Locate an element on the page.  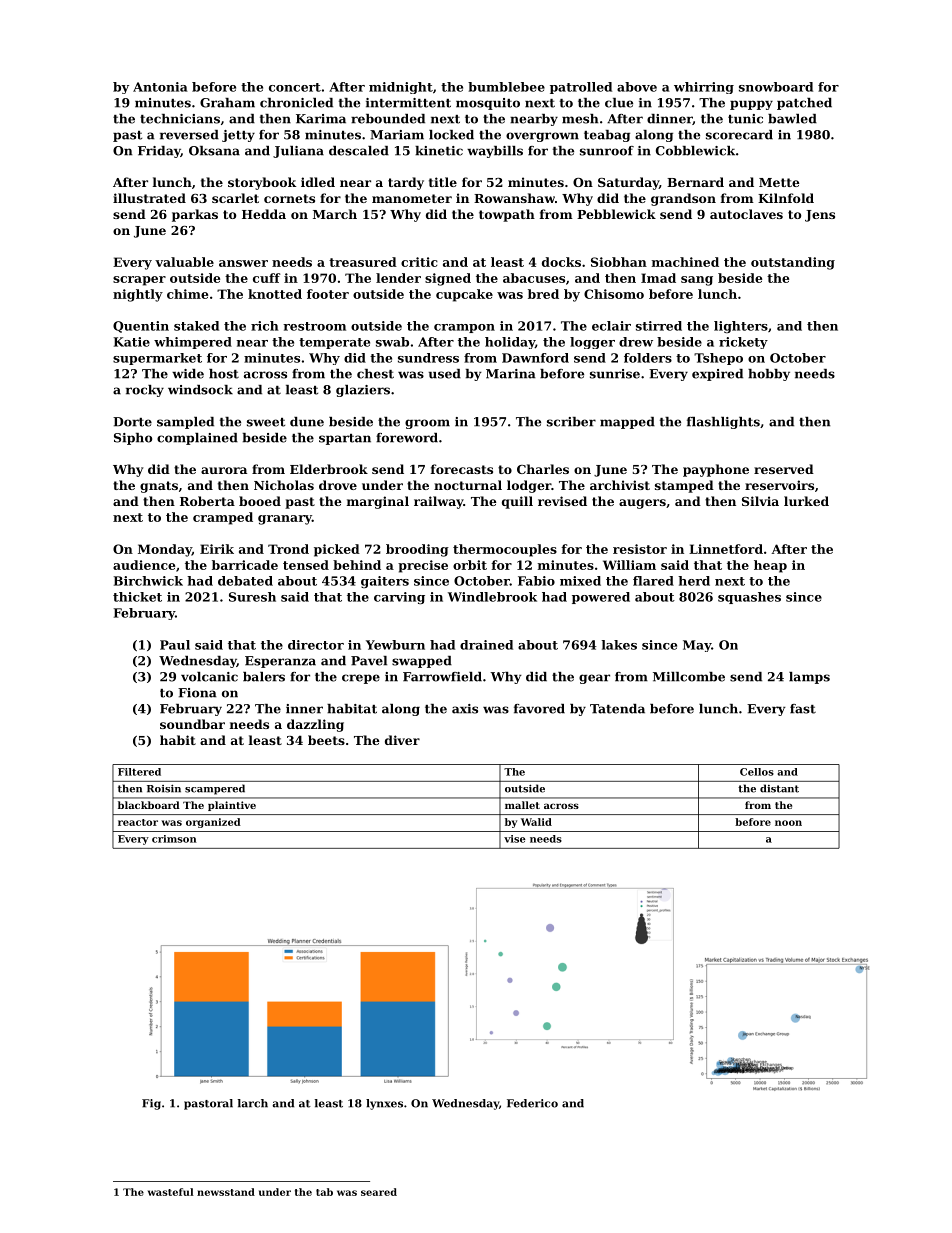
idled is located at coordinates (318, 182).
